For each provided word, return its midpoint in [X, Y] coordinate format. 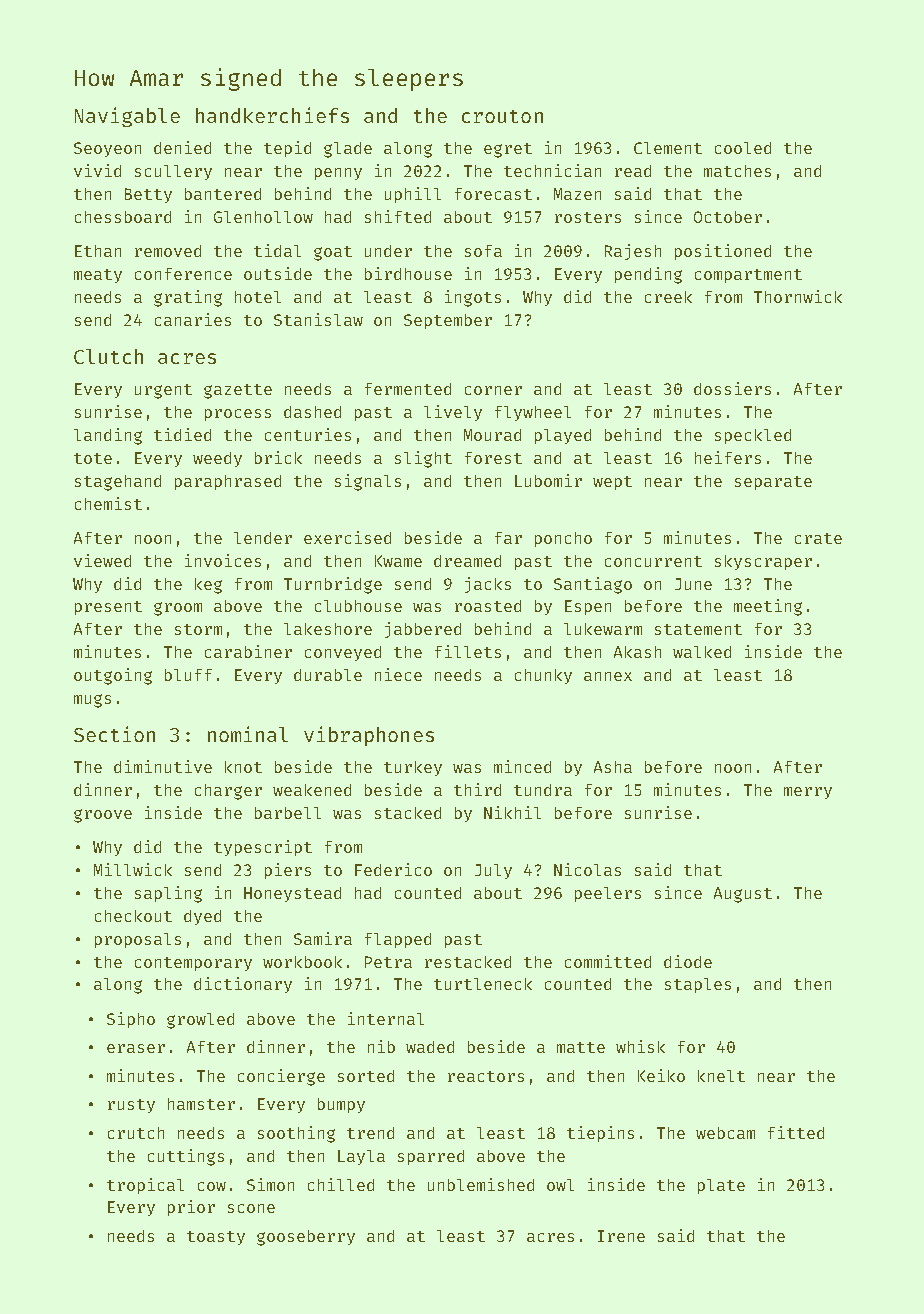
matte [581, 1047]
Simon [270, 1184]
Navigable [127, 117]
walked [702, 652]
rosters [588, 217]
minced [522, 766]
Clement [668, 148]
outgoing [113, 676]
